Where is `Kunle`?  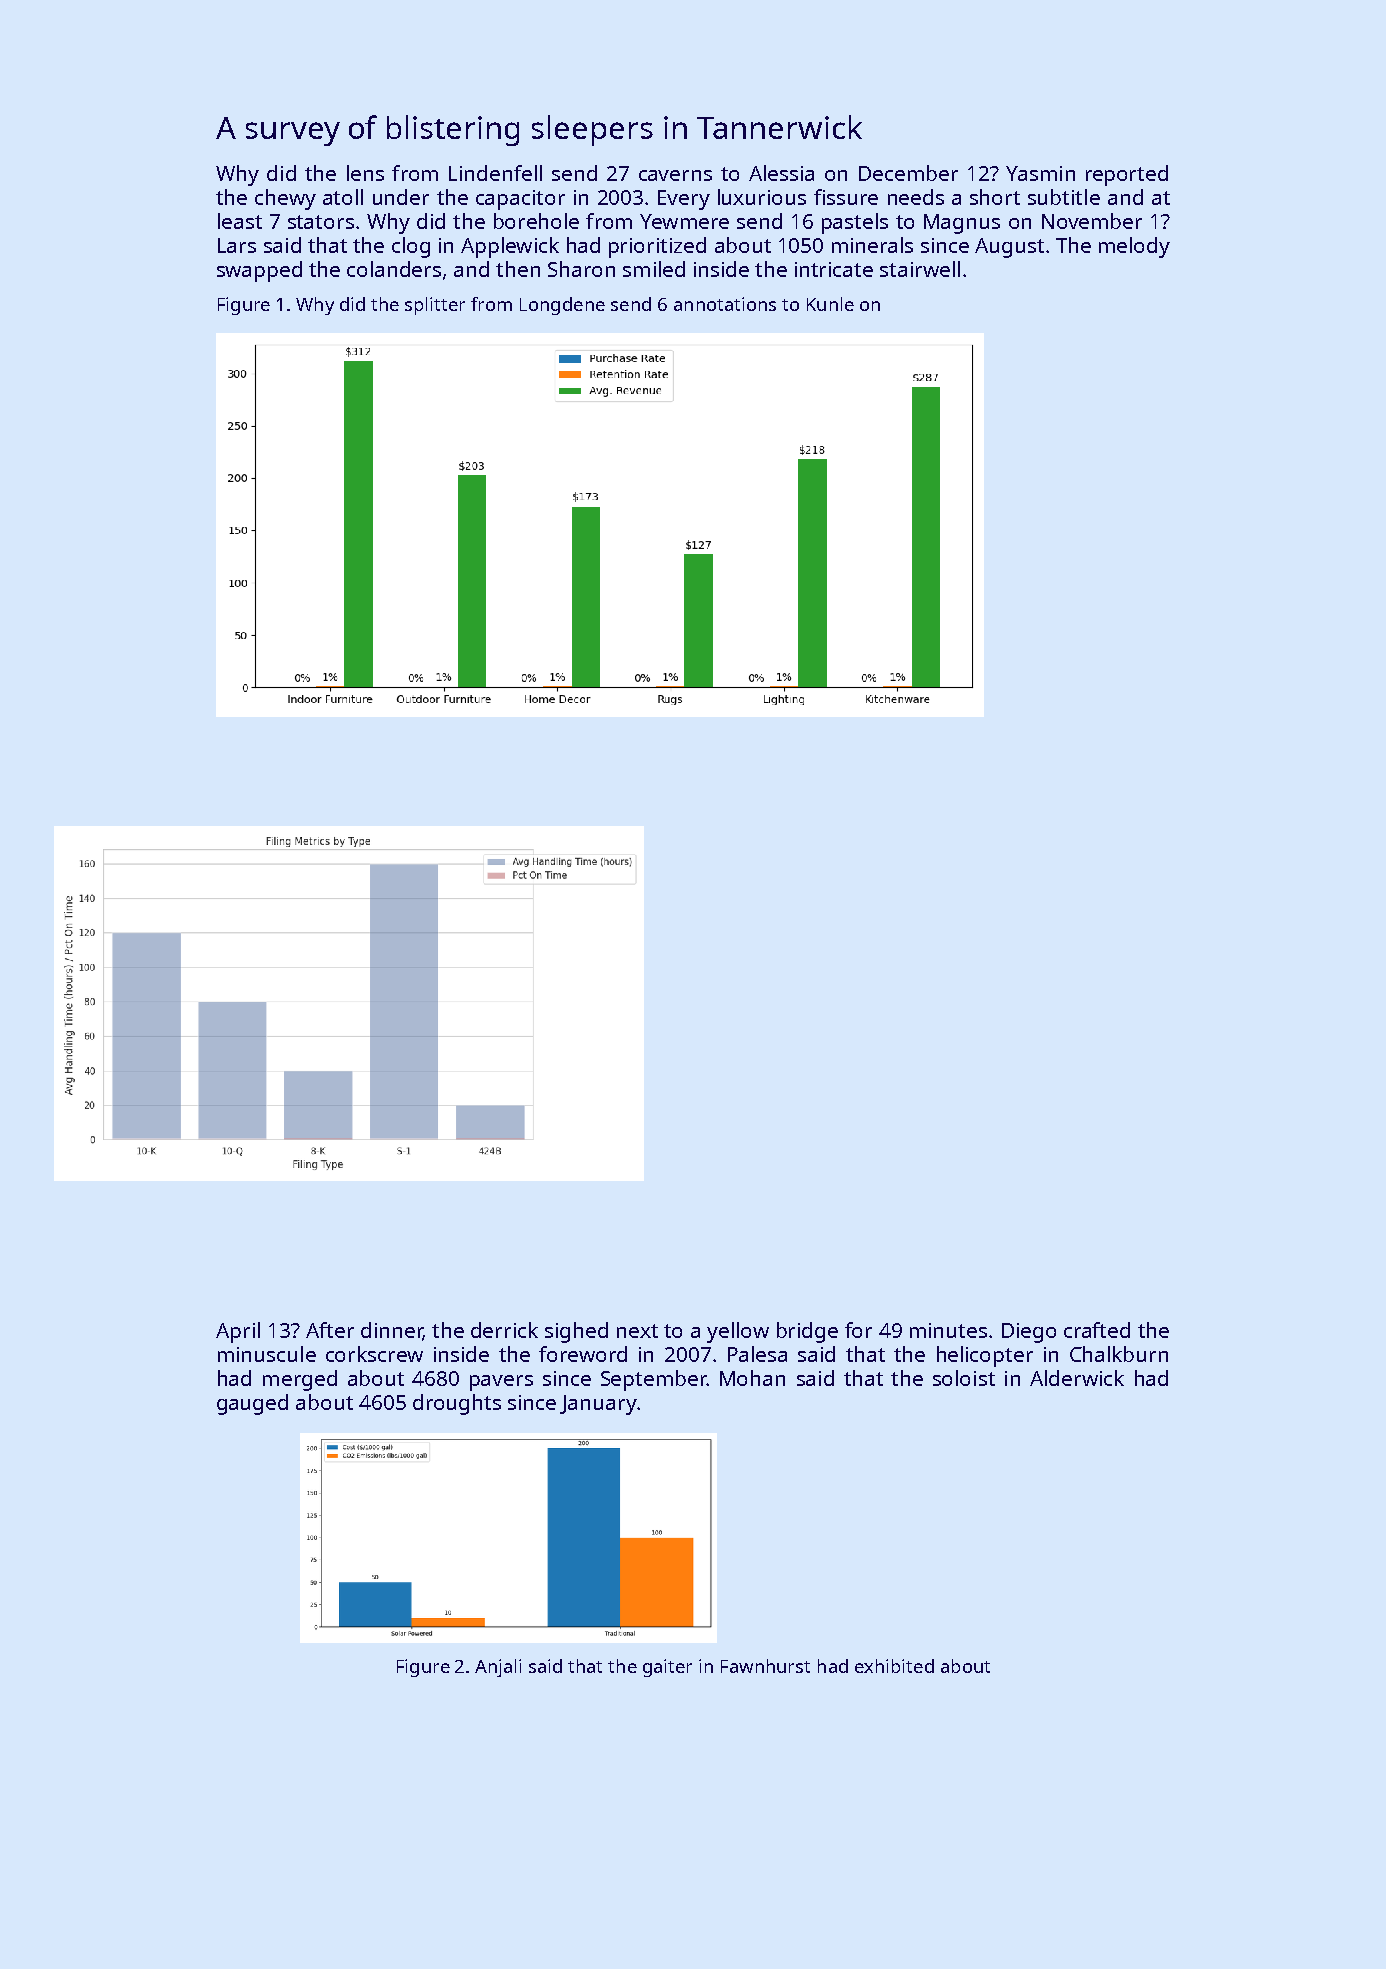 Kunle is located at coordinates (830, 304).
